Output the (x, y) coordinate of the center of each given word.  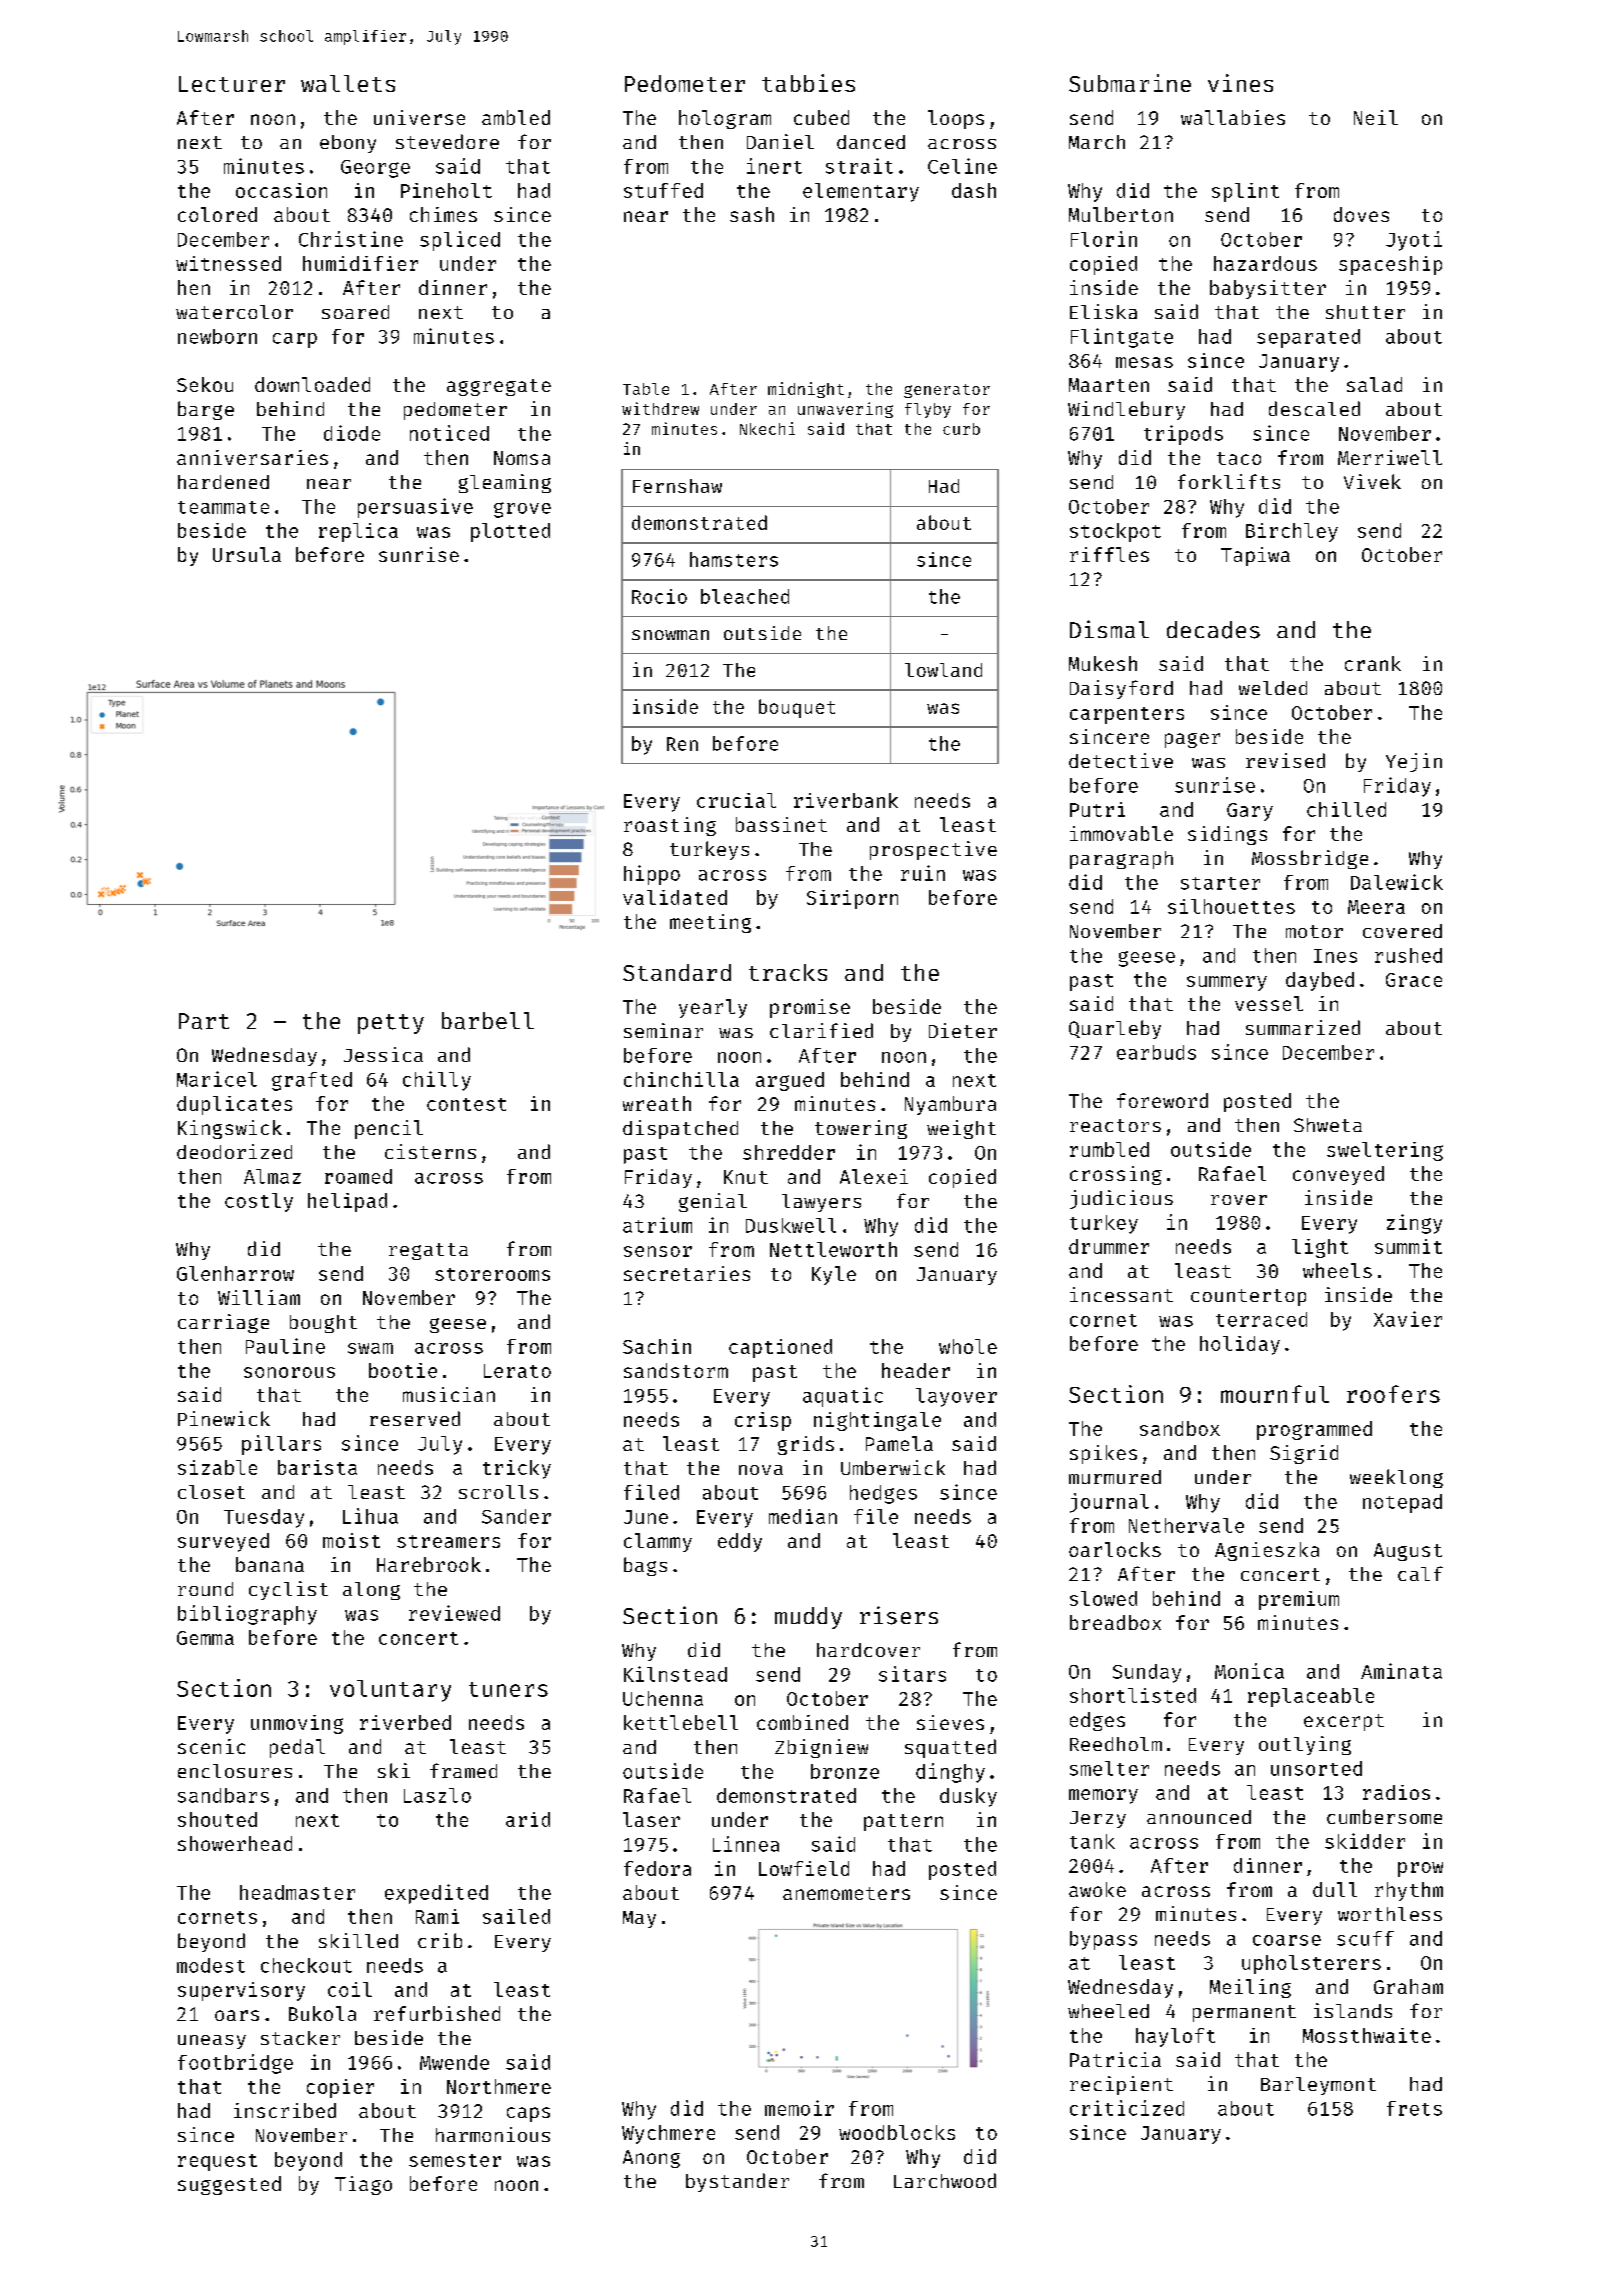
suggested (229, 2185)
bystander (737, 2182)
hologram (725, 119)
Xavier (1408, 1319)
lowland (943, 670)
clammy (658, 1542)
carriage (223, 1323)
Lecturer (232, 84)
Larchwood (945, 2180)
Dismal (1109, 629)
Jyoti (1414, 241)
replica (358, 532)
